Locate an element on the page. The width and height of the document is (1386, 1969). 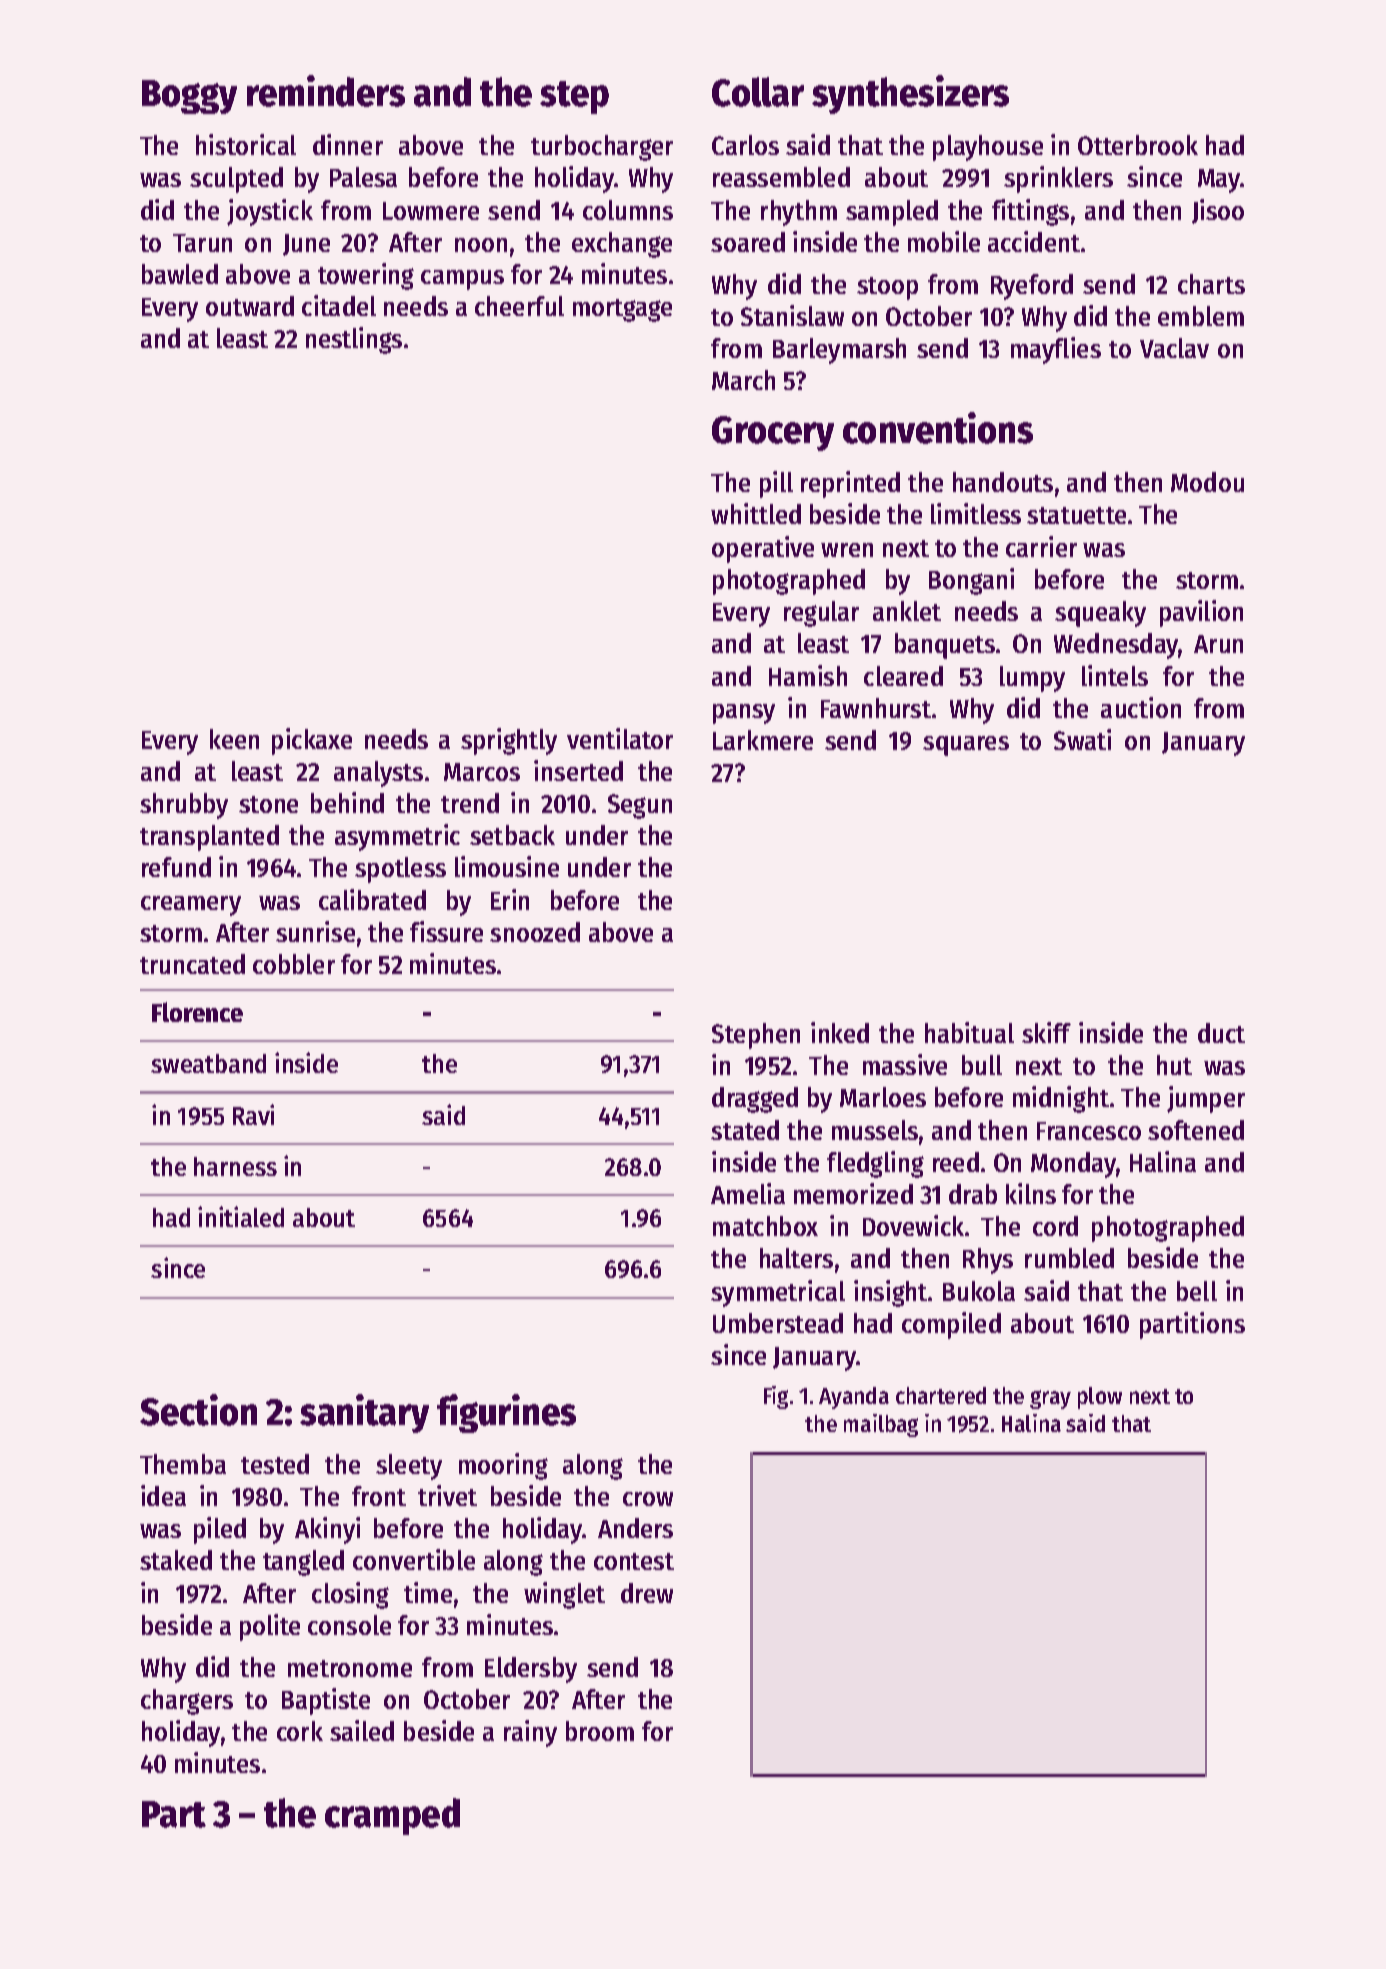
dragged is located at coordinates (755, 1100).
